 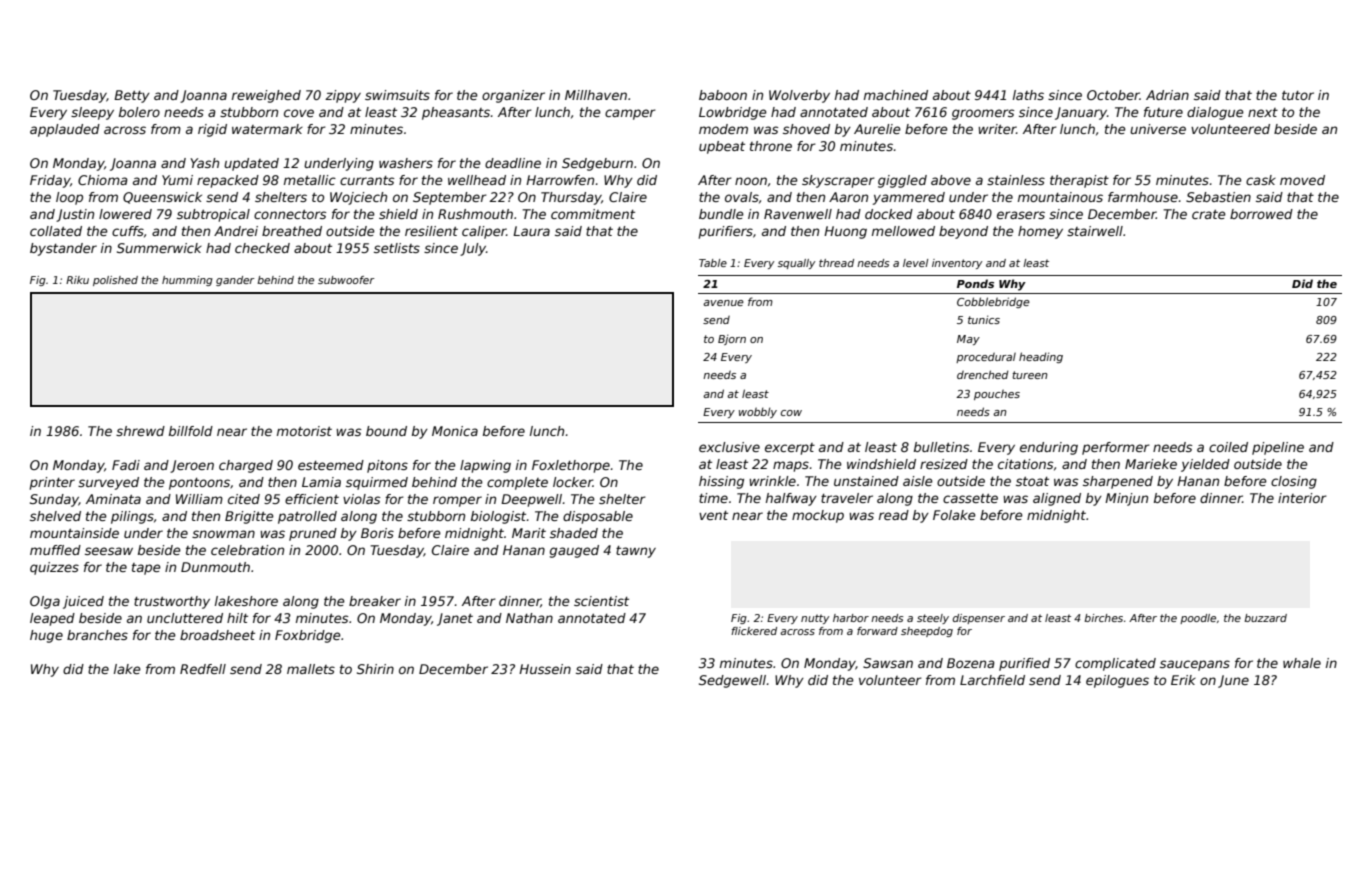 I want to click on coiled, so click(x=1228, y=447).
